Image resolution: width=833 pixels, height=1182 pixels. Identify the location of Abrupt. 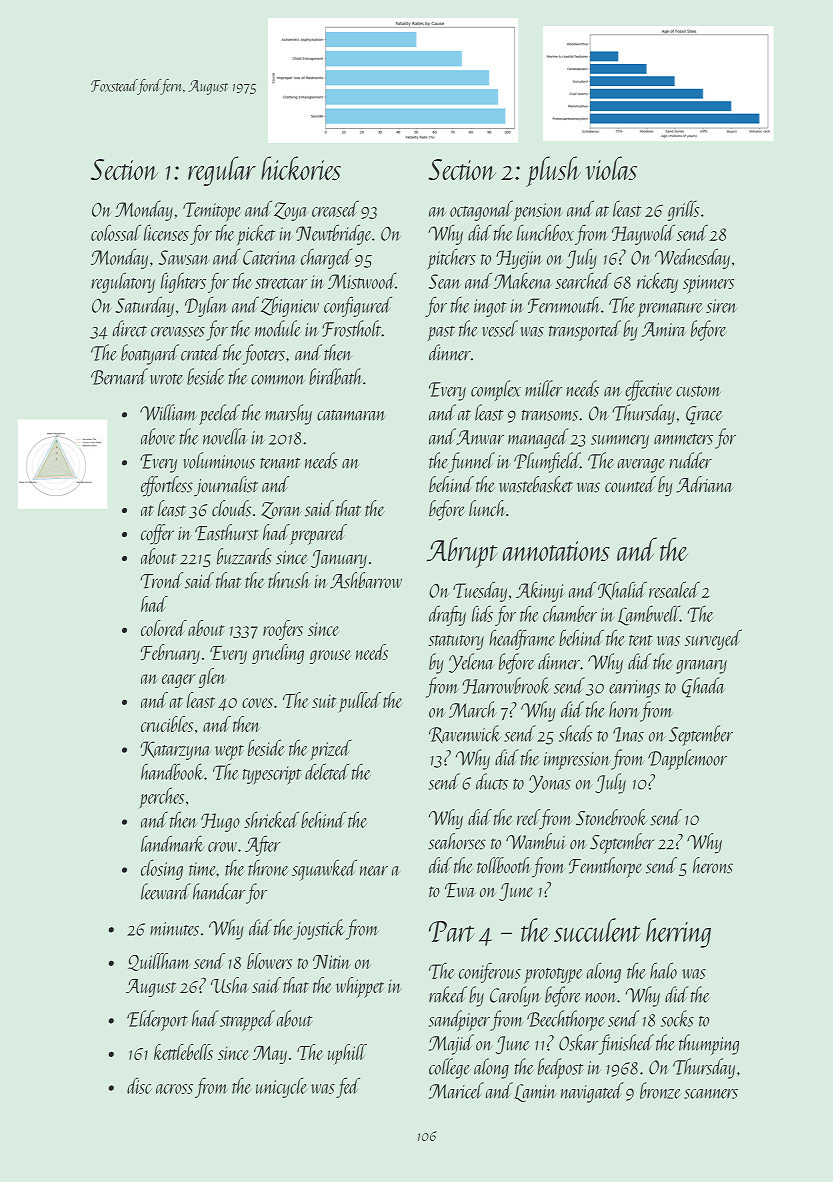
(462, 552).
